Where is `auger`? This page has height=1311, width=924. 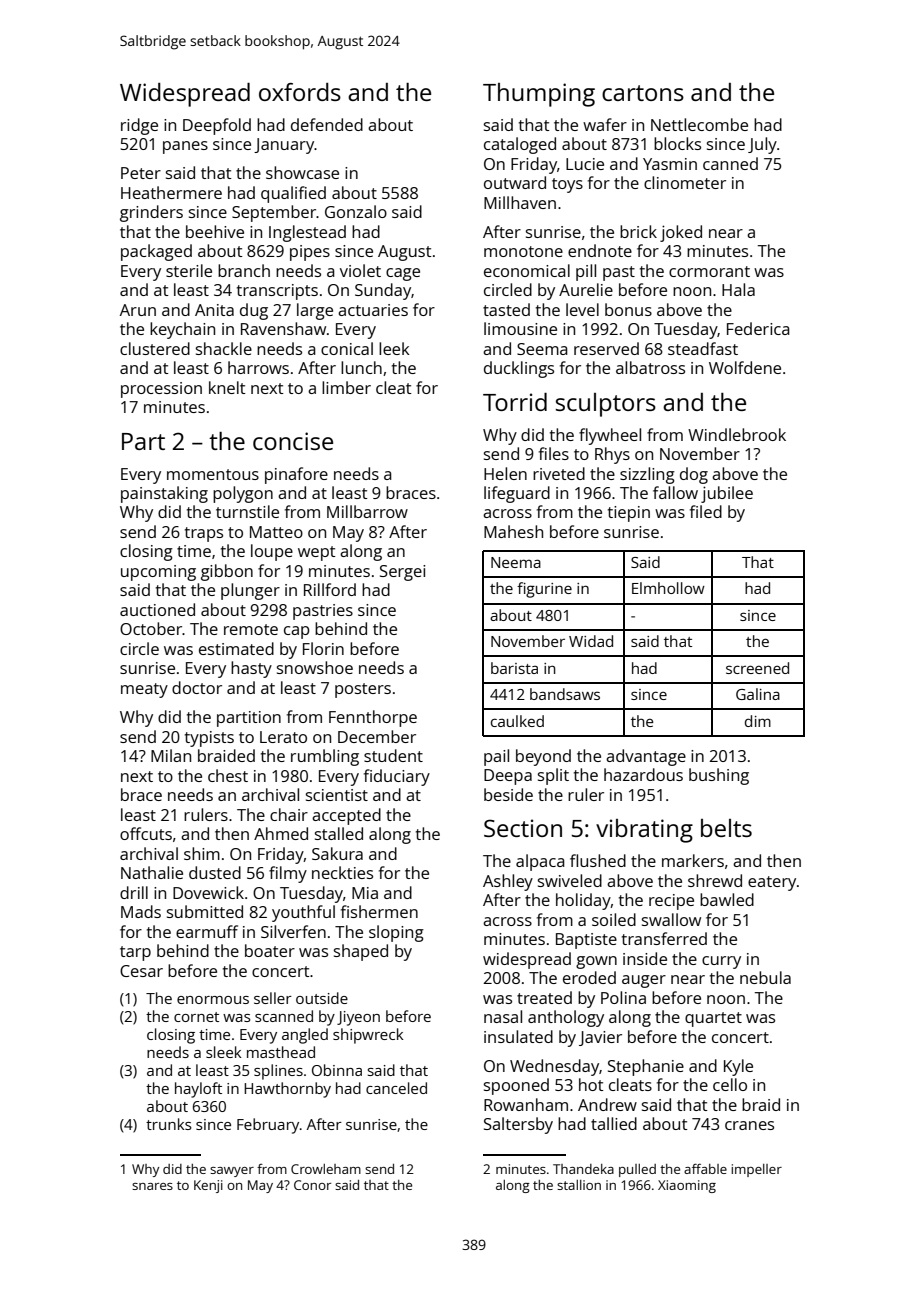
auger is located at coordinates (644, 981).
